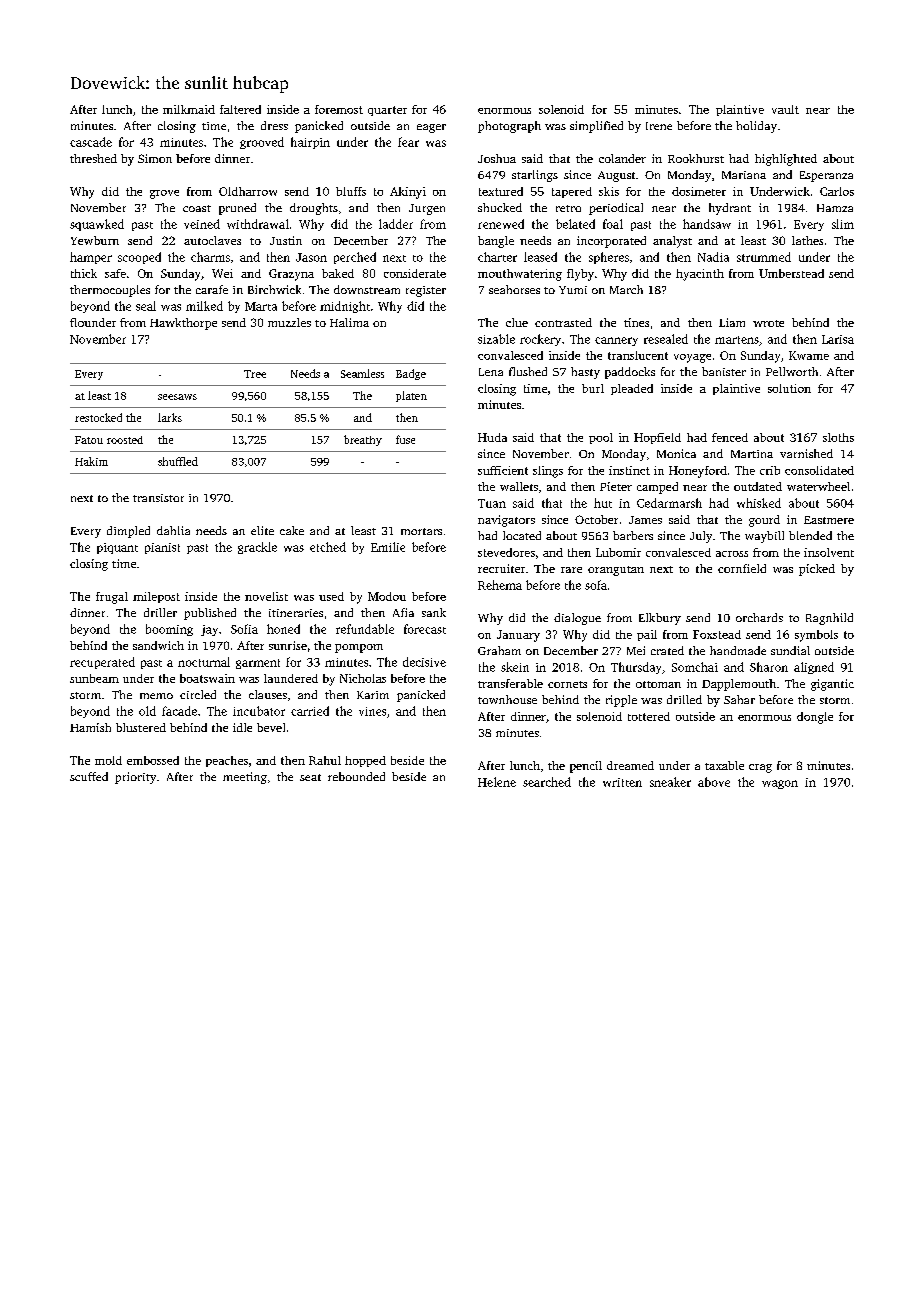 The image size is (924, 1308). Describe the element at coordinates (240, 109) in the document. I see `faltered` at that location.
